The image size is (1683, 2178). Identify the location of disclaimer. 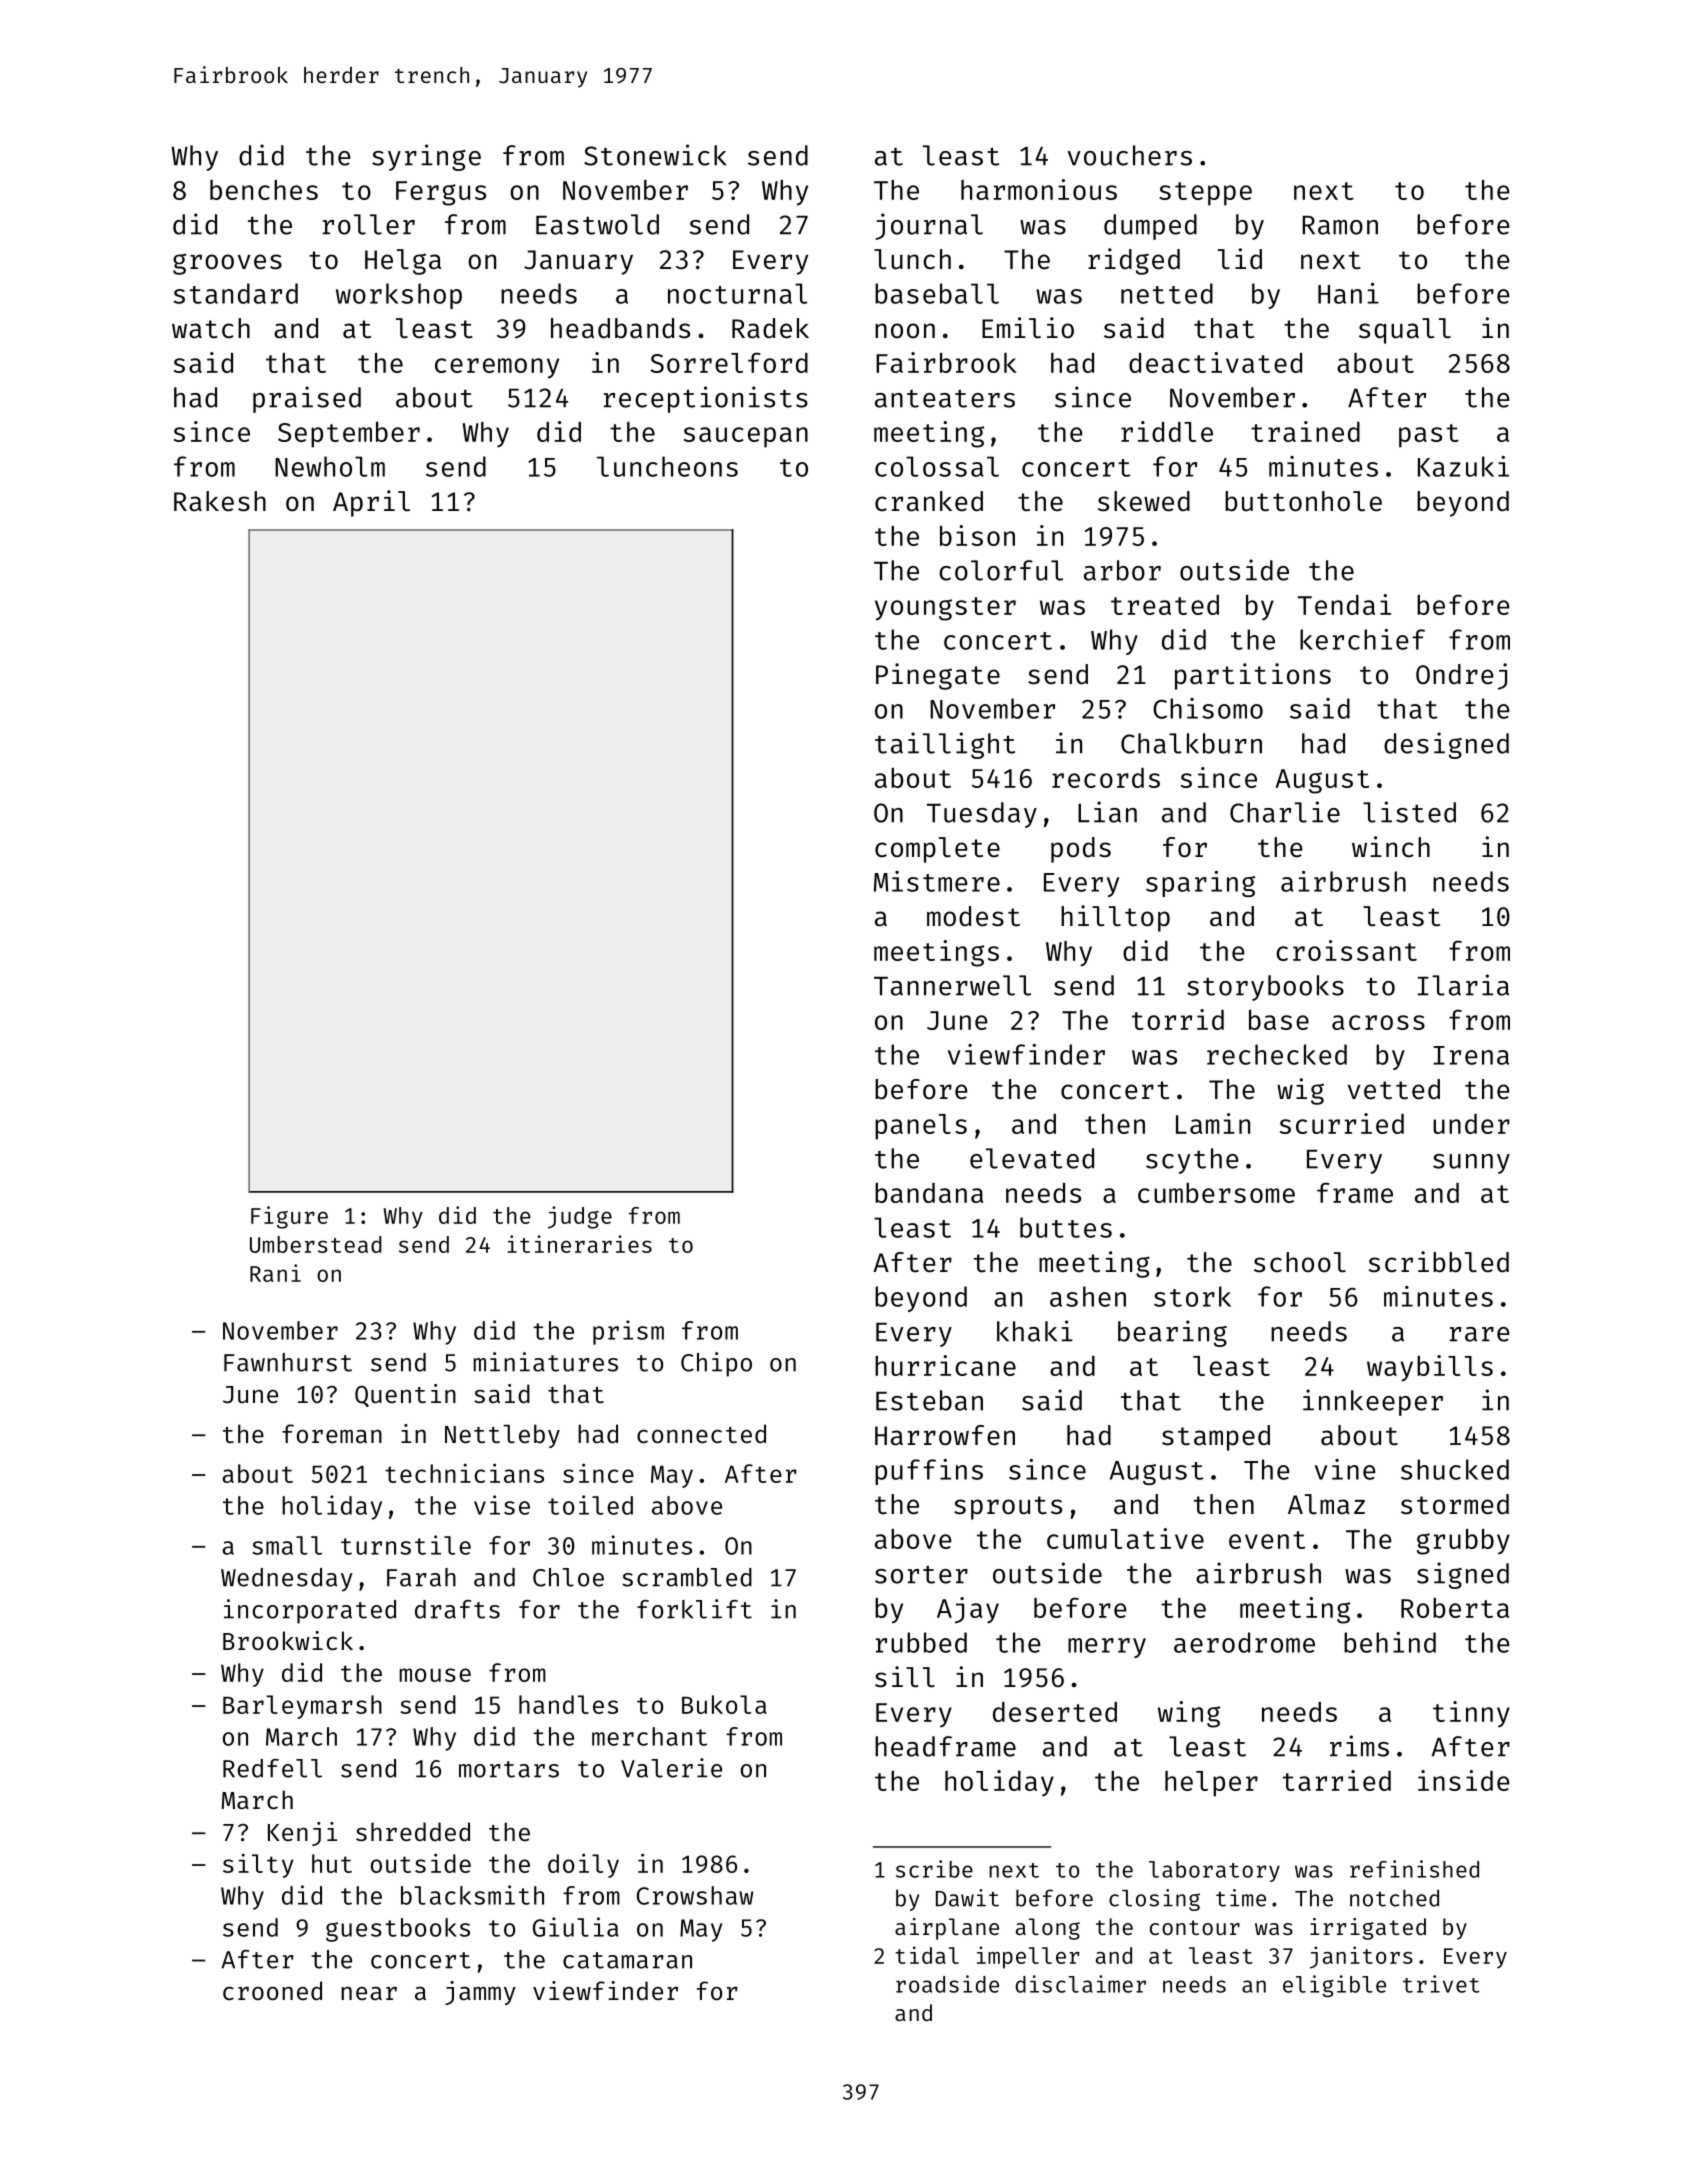
(1081, 1984).
